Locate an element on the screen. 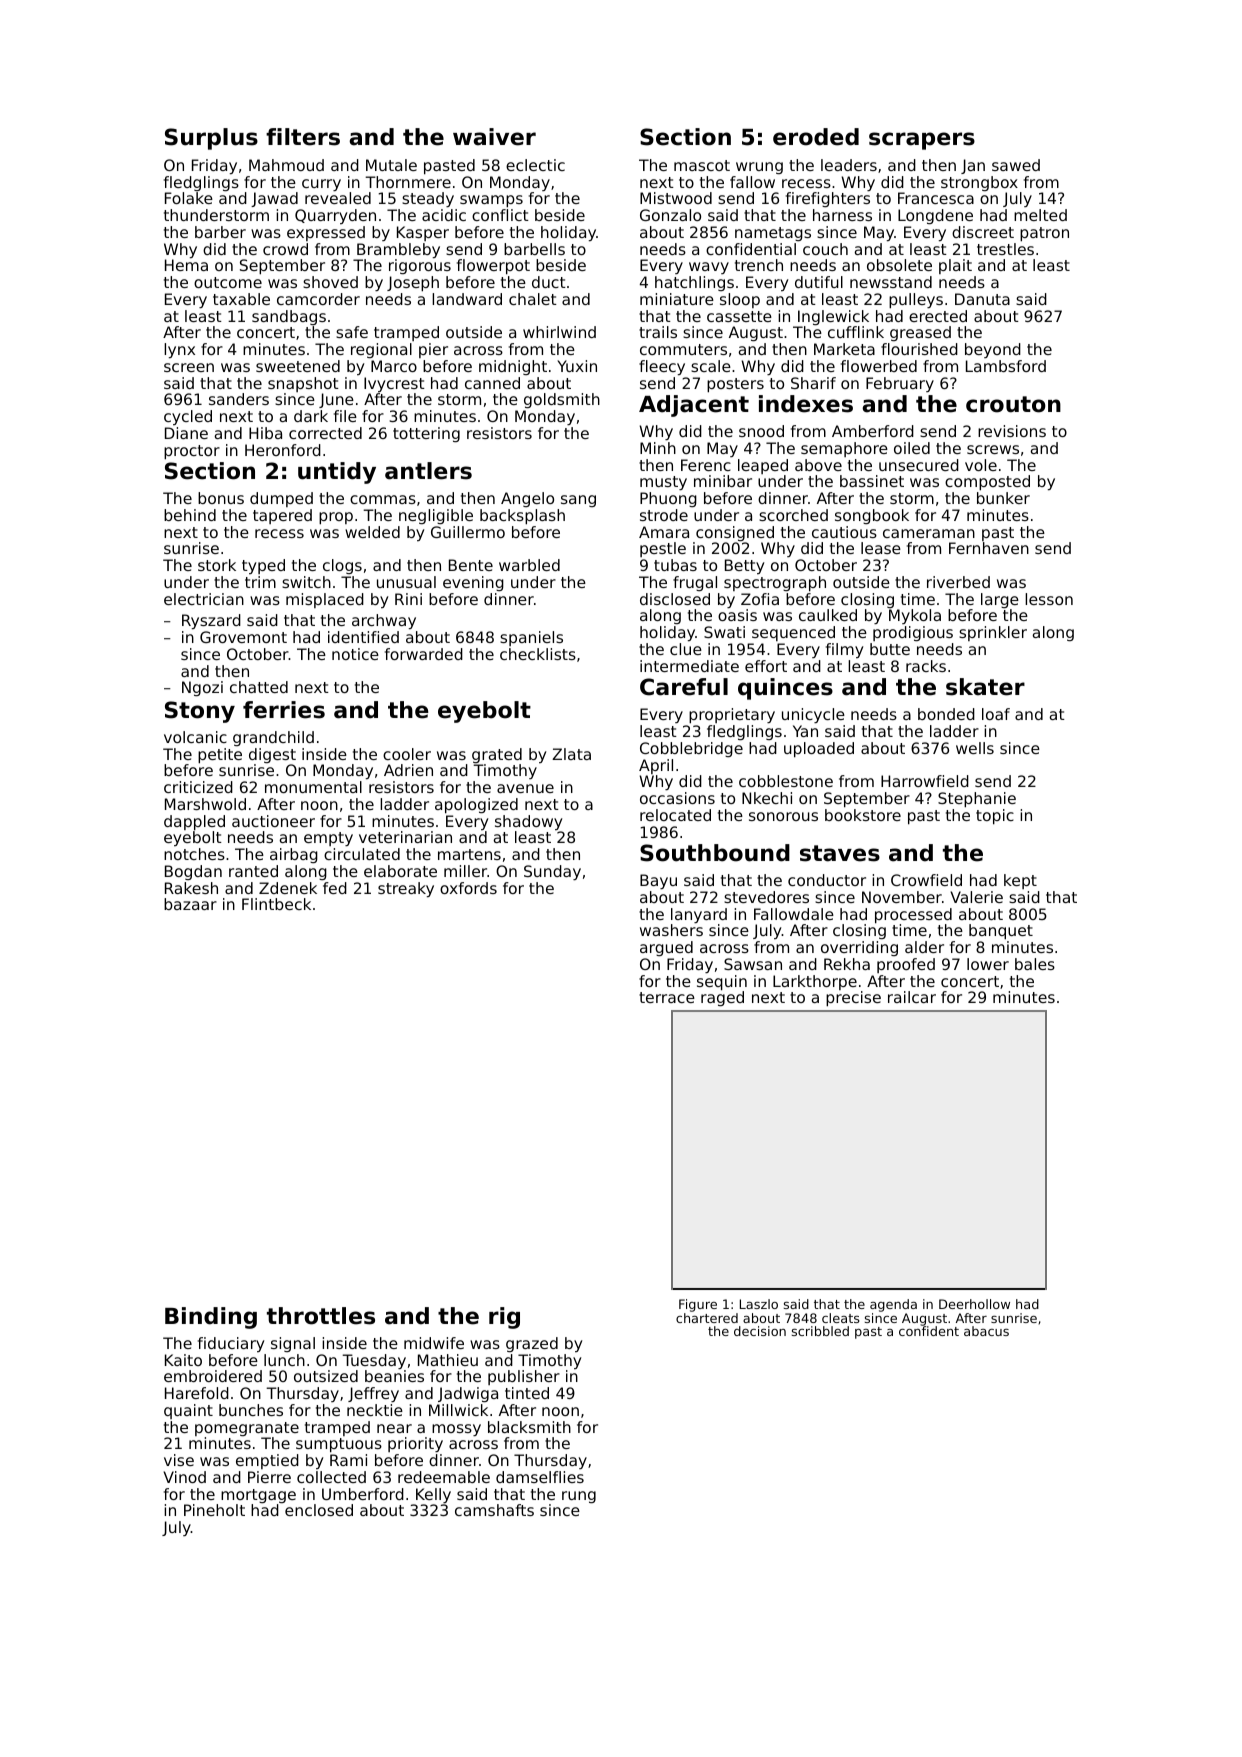  terrace is located at coordinates (667, 997).
